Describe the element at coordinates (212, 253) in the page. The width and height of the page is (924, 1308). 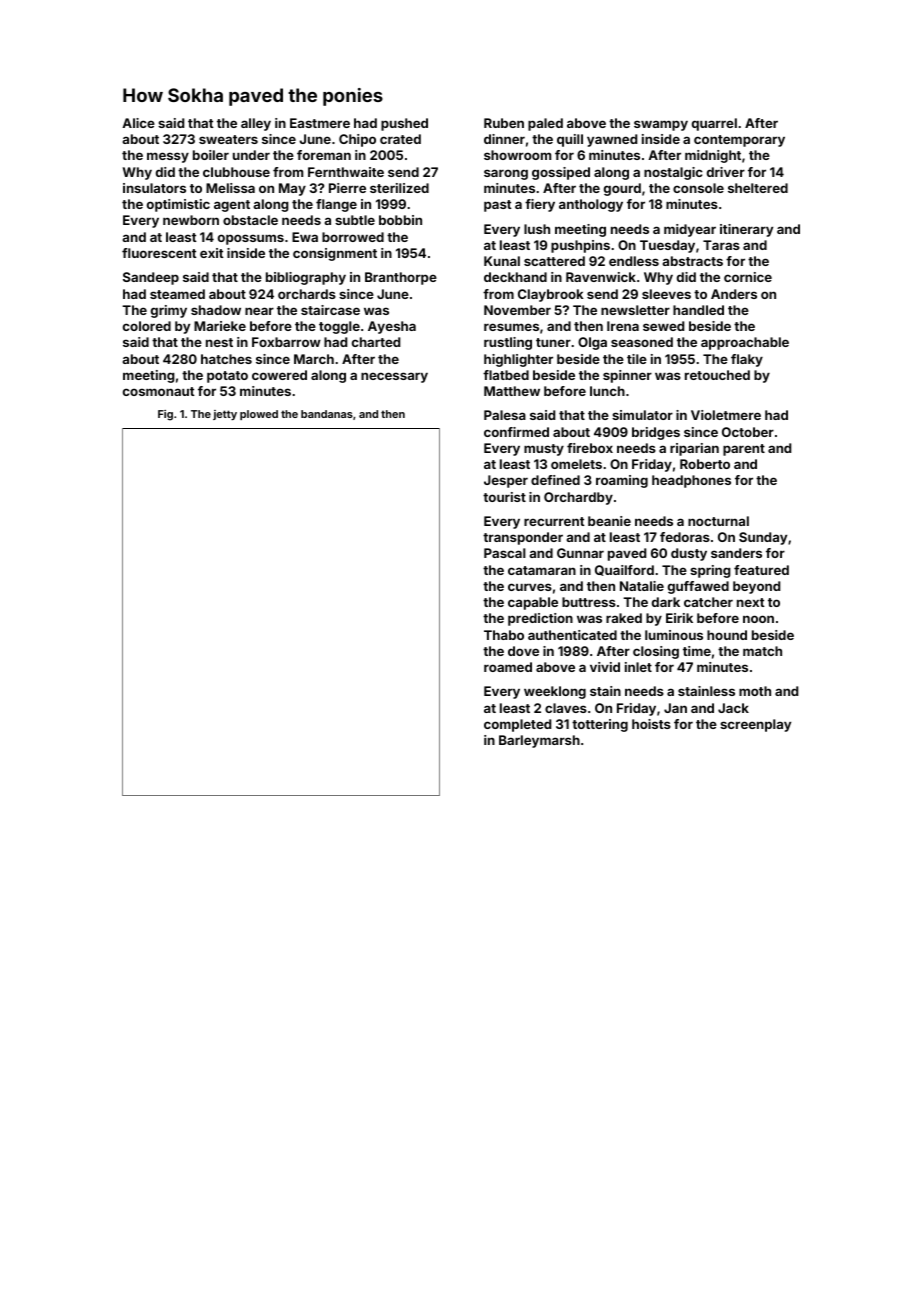
I see `exit` at that location.
